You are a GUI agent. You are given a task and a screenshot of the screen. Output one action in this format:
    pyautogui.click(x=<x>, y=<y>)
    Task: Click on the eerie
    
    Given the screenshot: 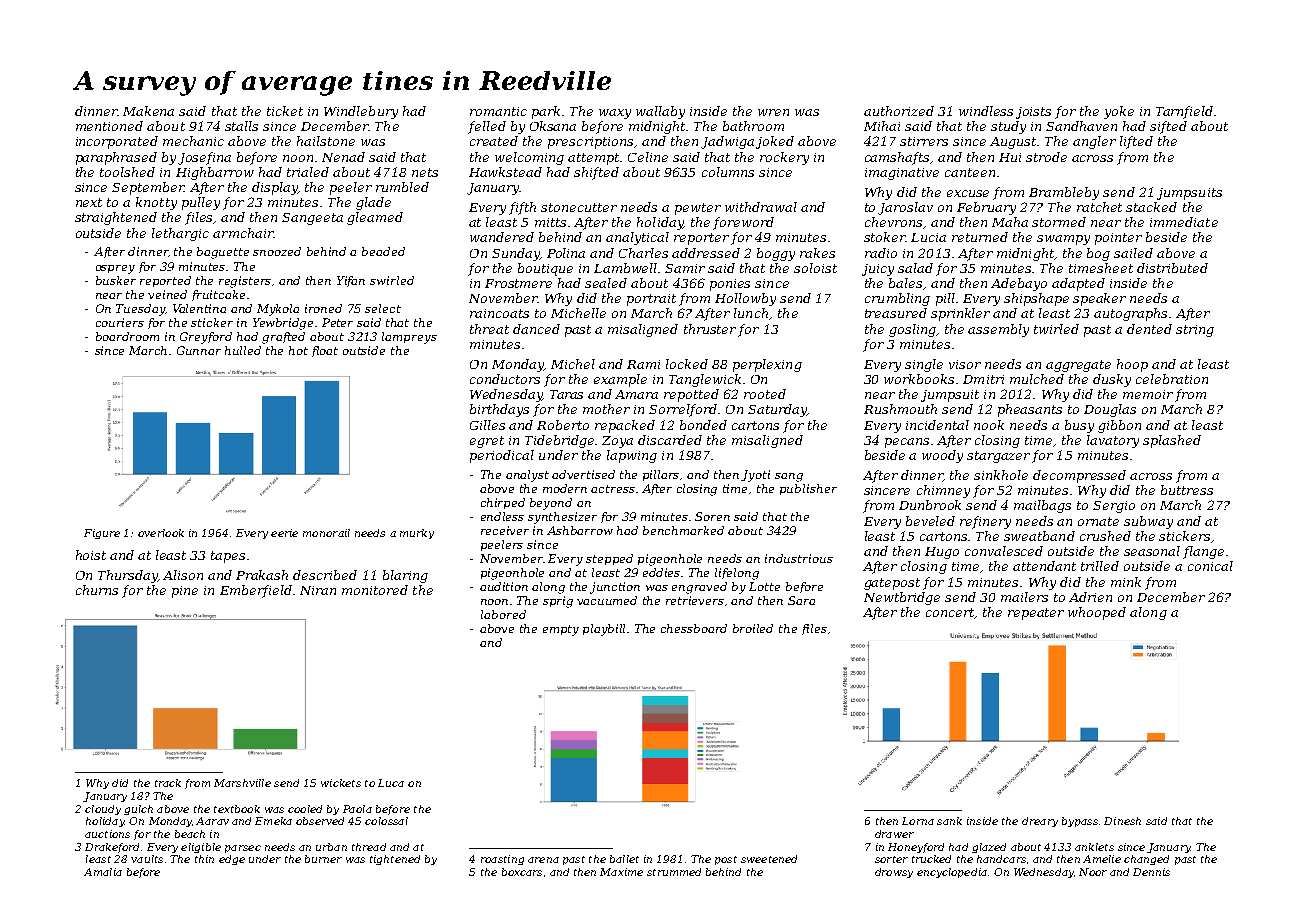 What is the action you would take?
    pyautogui.click(x=284, y=533)
